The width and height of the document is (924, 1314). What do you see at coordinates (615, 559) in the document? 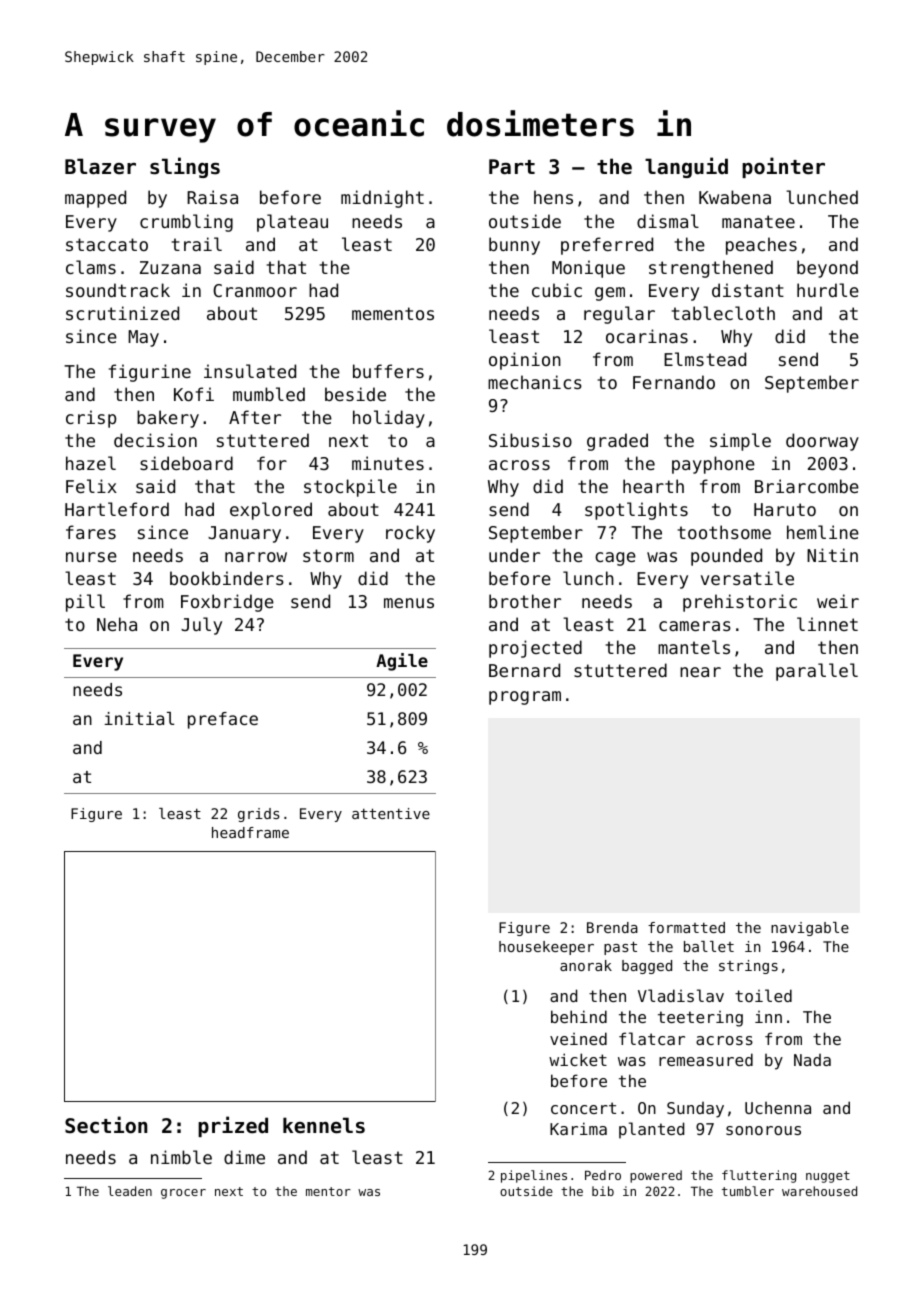
I see `cage` at bounding box center [615, 559].
